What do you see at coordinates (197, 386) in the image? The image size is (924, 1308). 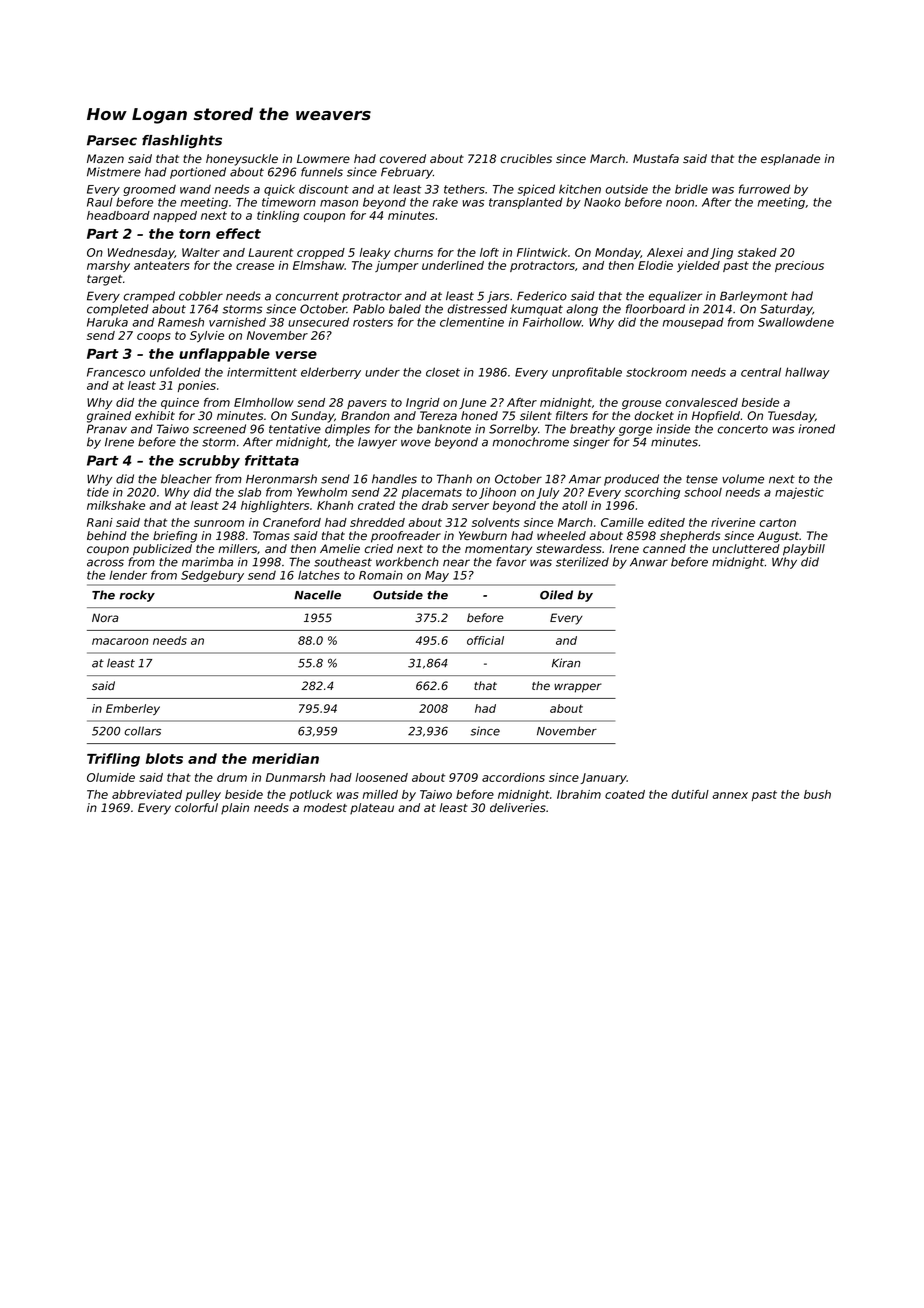 I see `ponies` at bounding box center [197, 386].
